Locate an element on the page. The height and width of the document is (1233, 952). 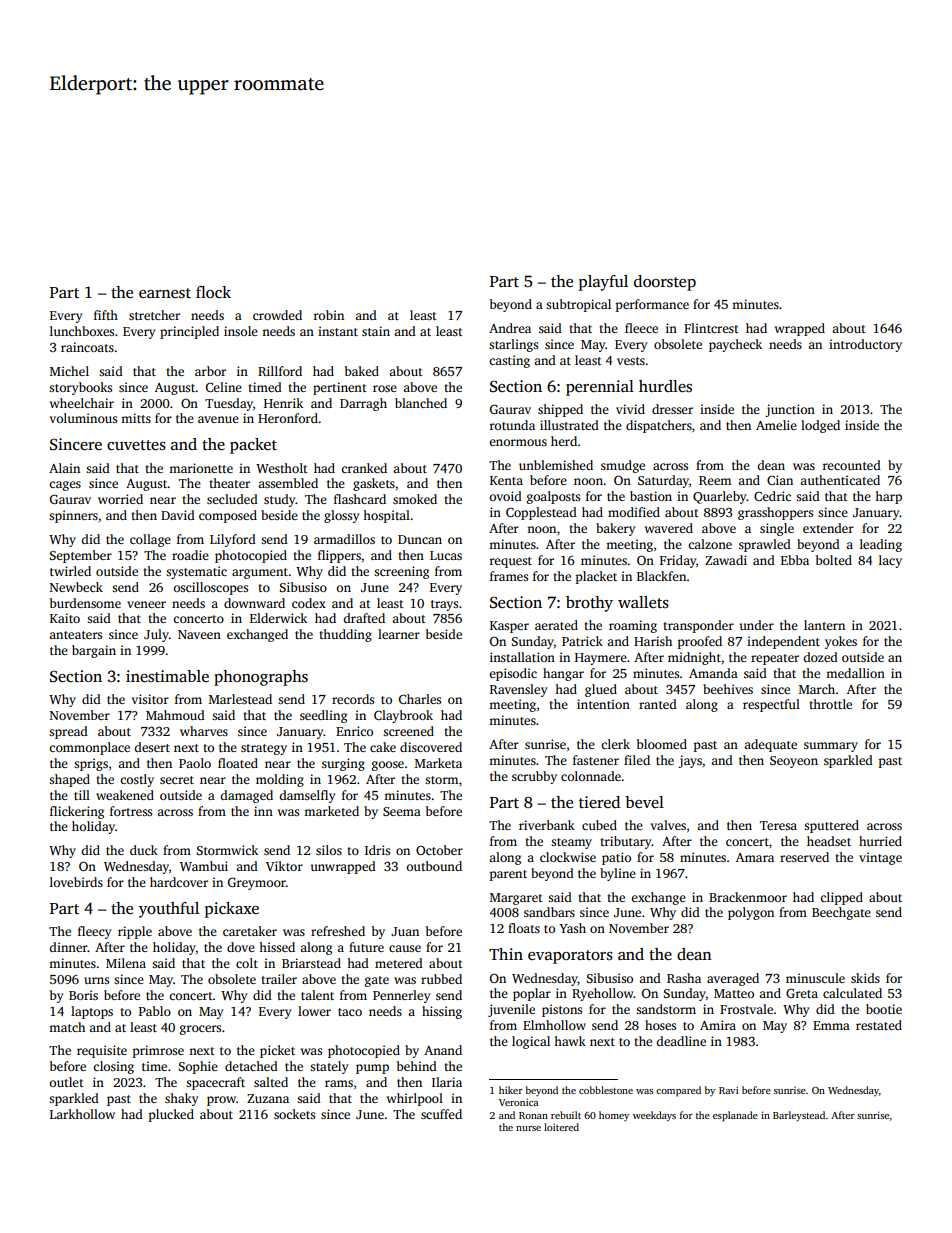
Kasper is located at coordinates (509, 627).
